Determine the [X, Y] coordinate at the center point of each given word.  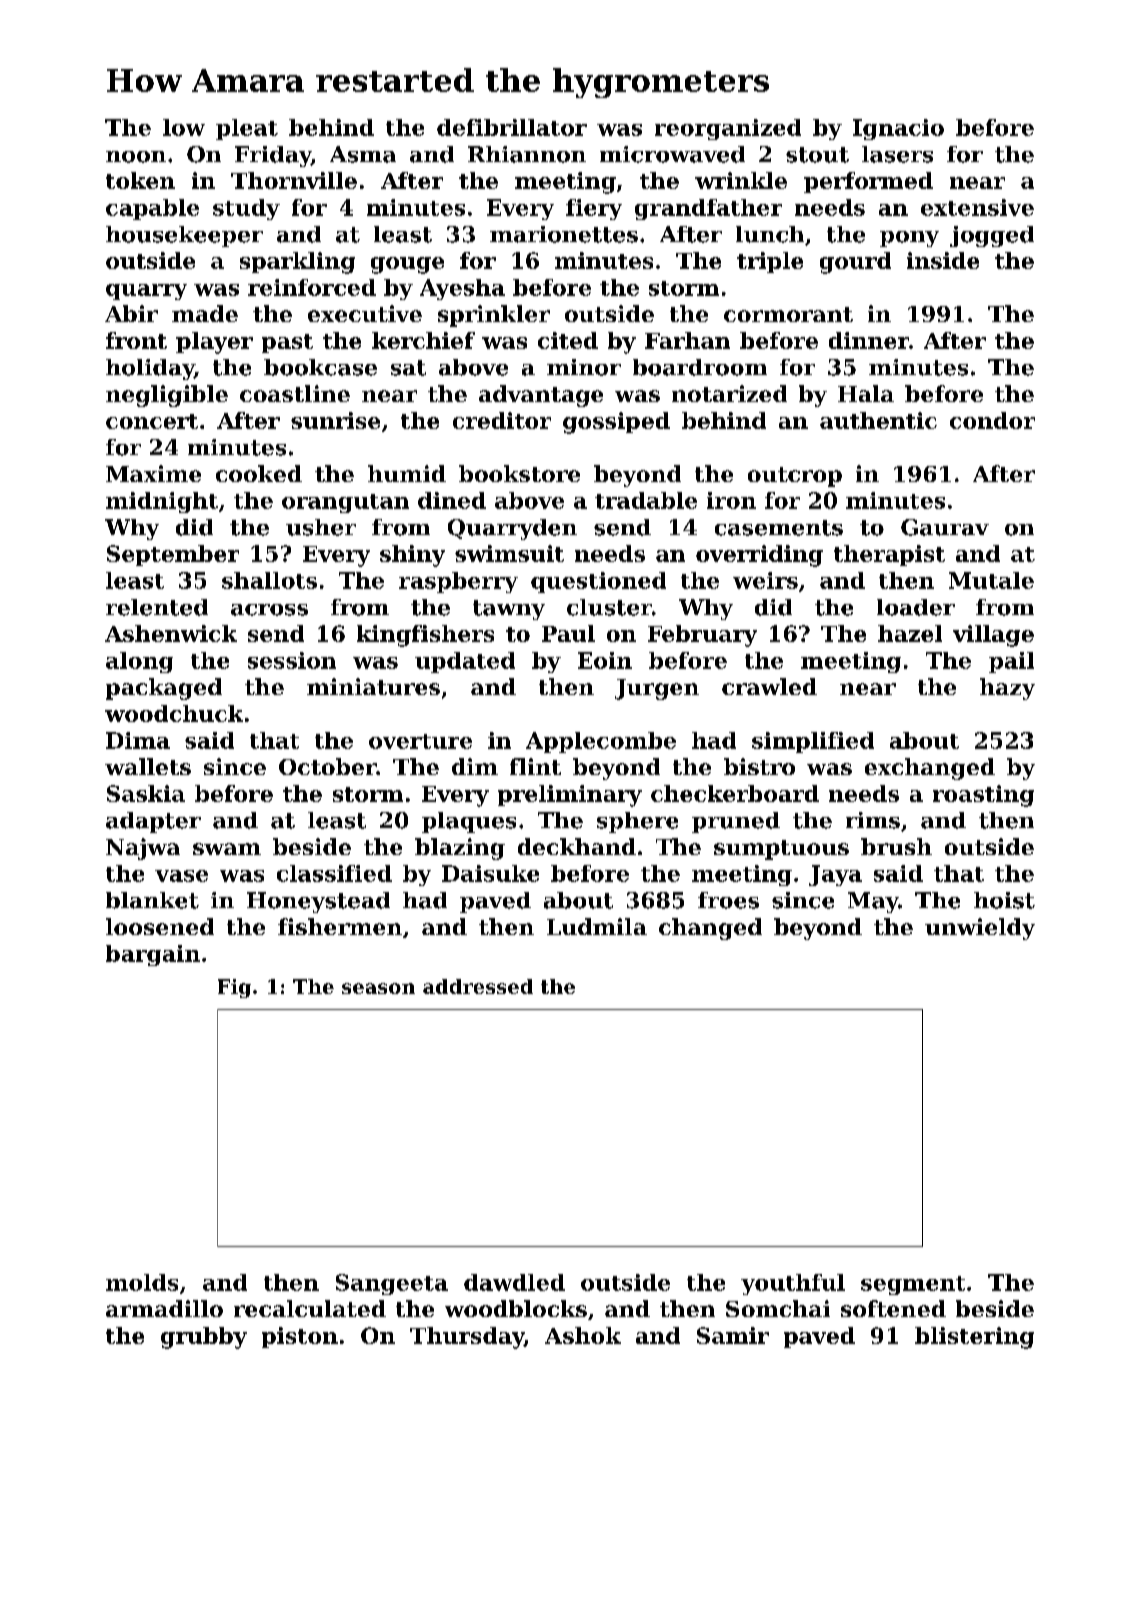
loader [916, 607]
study [246, 209]
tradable [646, 500]
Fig [234, 988]
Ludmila [597, 926]
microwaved [672, 154]
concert [152, 421]
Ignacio [898, 129]
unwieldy [980, 929]
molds [142, 1282]
